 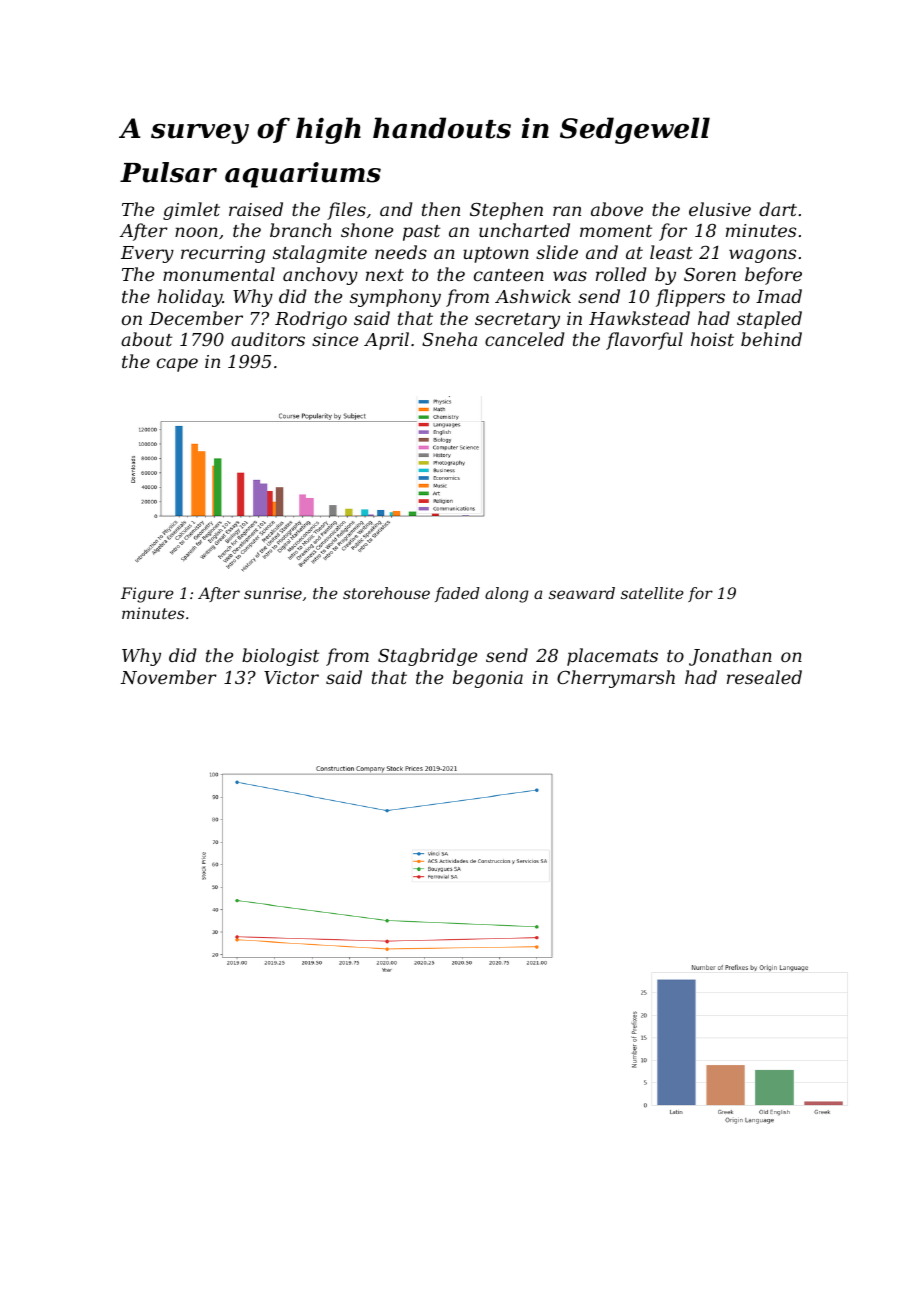 What do you see at coordinates (778, 209) in the image?
I see `dart` at bounding box center [778, 209].
